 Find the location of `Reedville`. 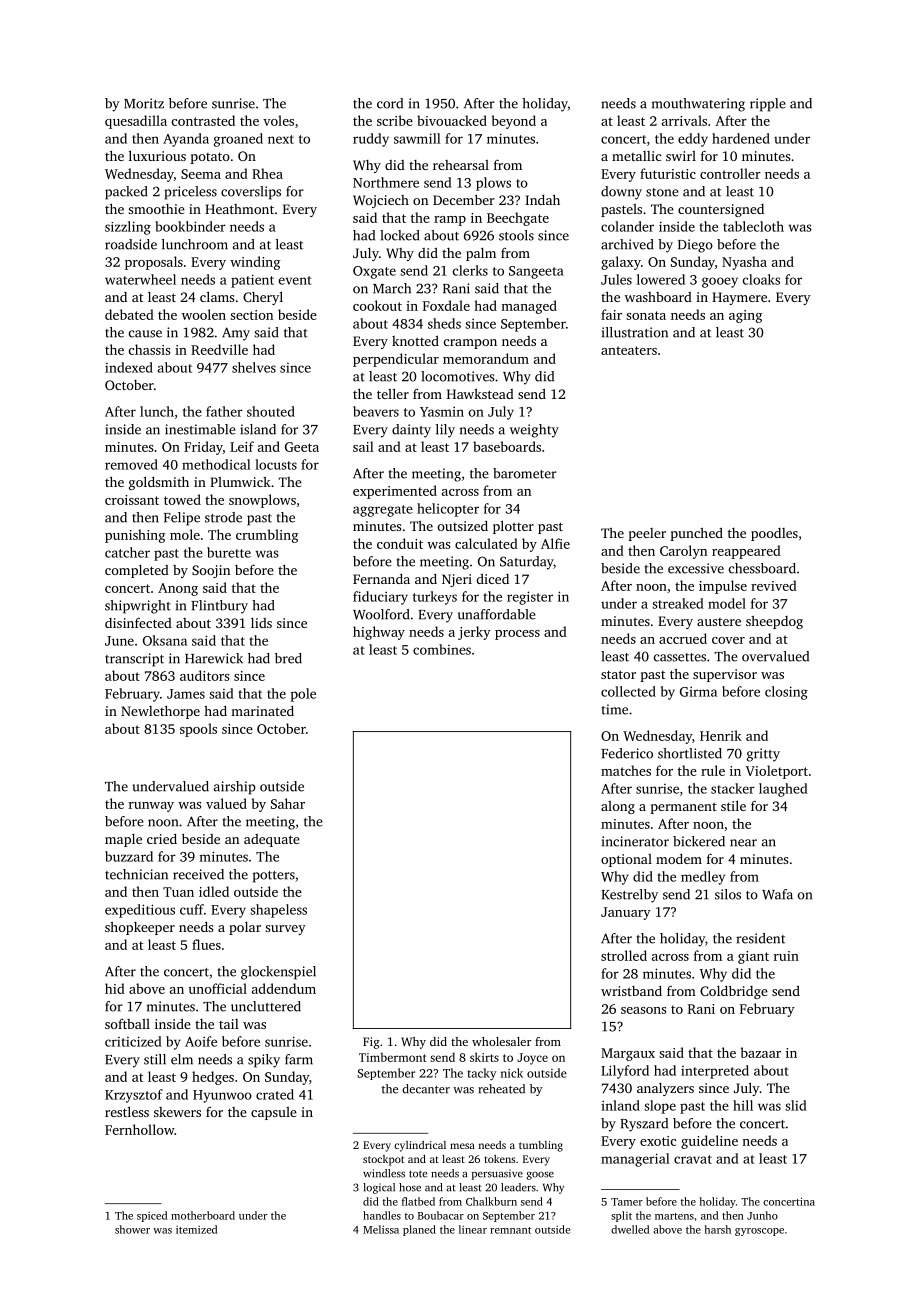

Reedville is located at coordinates (219, 349).
